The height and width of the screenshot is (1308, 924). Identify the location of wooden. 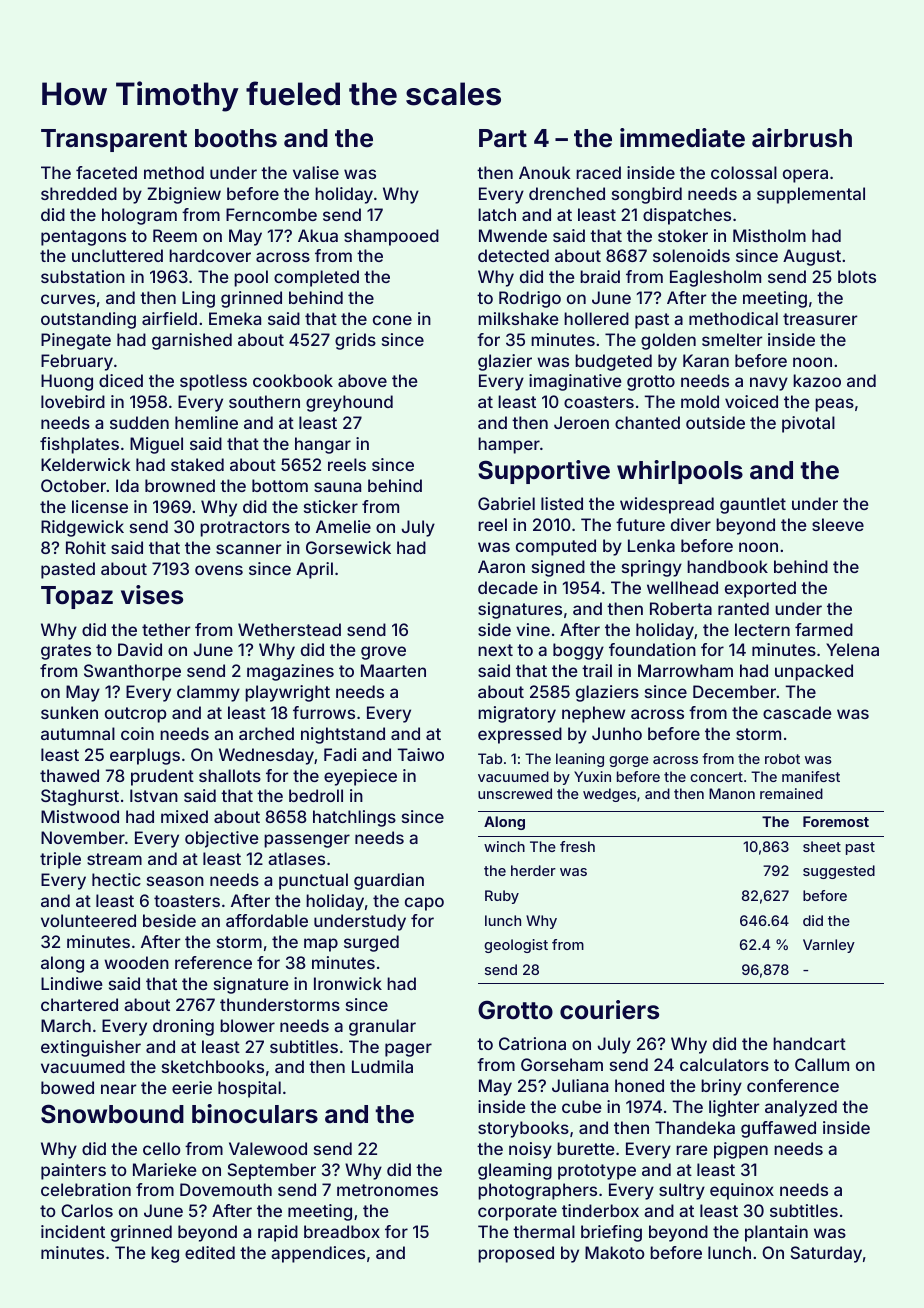
(136, 962).
